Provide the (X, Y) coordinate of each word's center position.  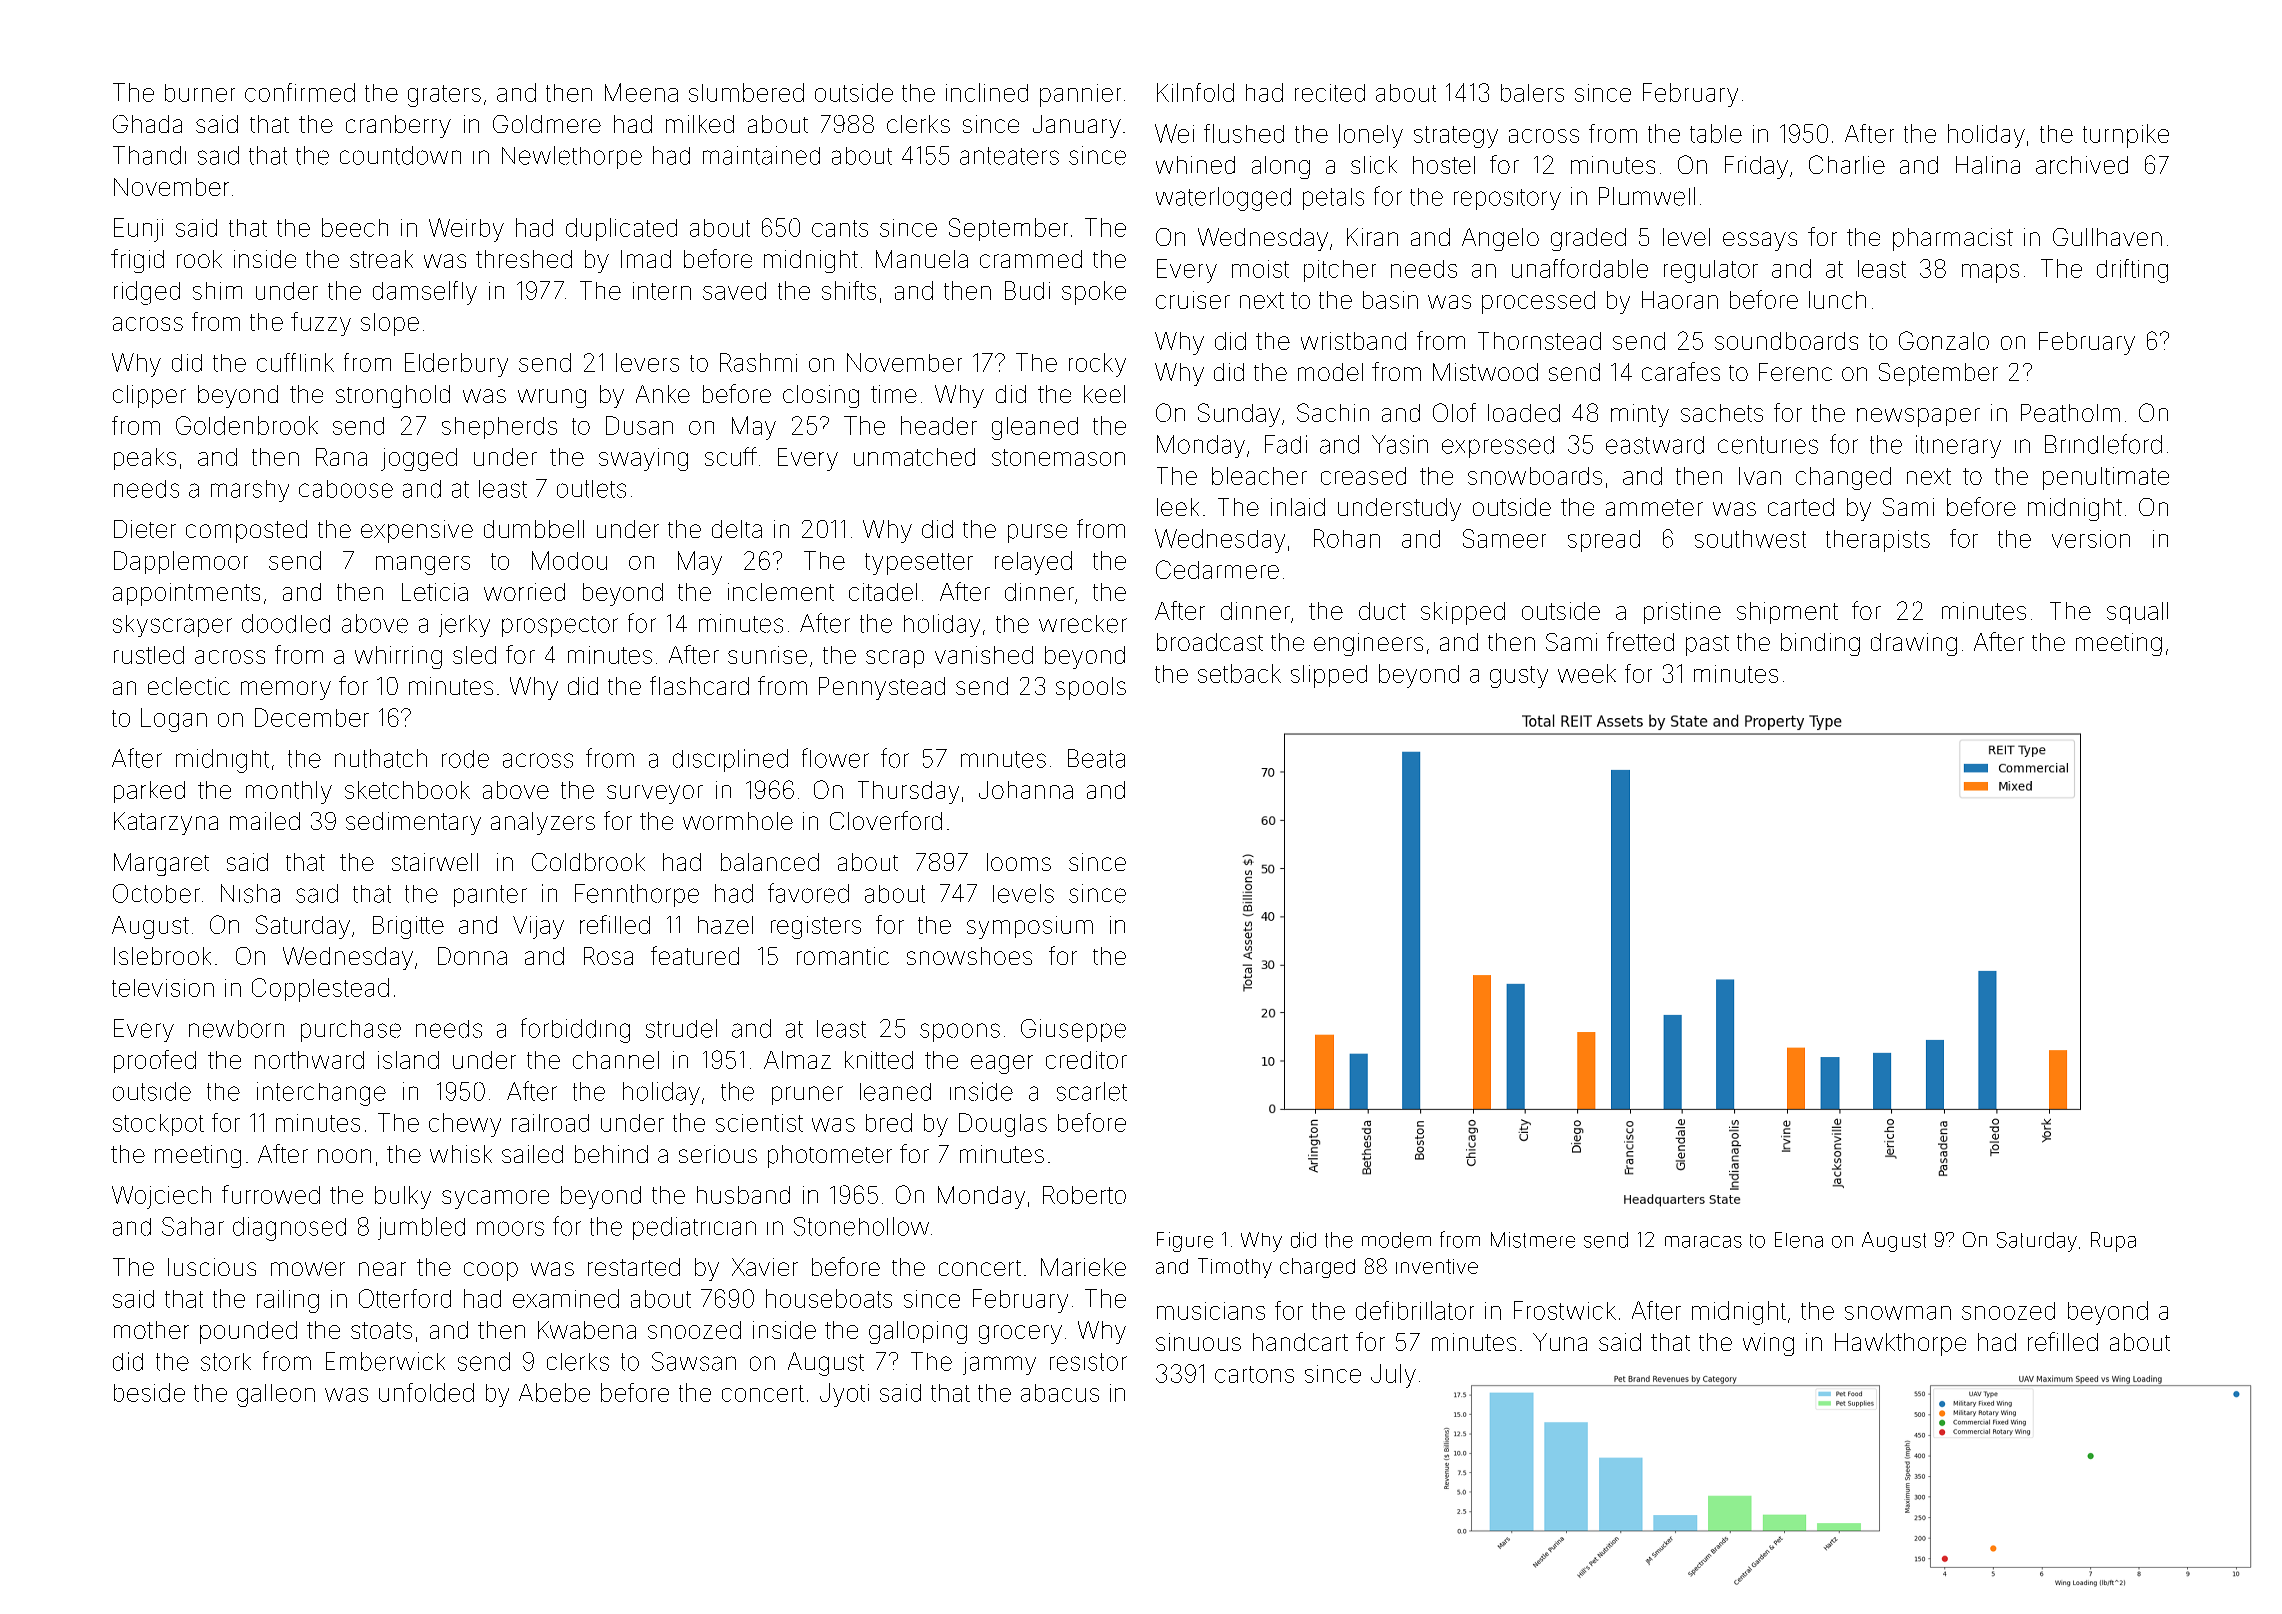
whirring (398, 657)
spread (1604, 541)
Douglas (1003, 1125)
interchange (321, 1094)
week (1587, 673)
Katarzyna (166, 823)
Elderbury (456, 365)
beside (149, 1392)
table (1716, 133)
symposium (1030, 927)
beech (355, 227)
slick (1374, 165)
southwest (1750, 539)
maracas (1703, 1242)
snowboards (1535, 476)
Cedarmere (1217, 569)
